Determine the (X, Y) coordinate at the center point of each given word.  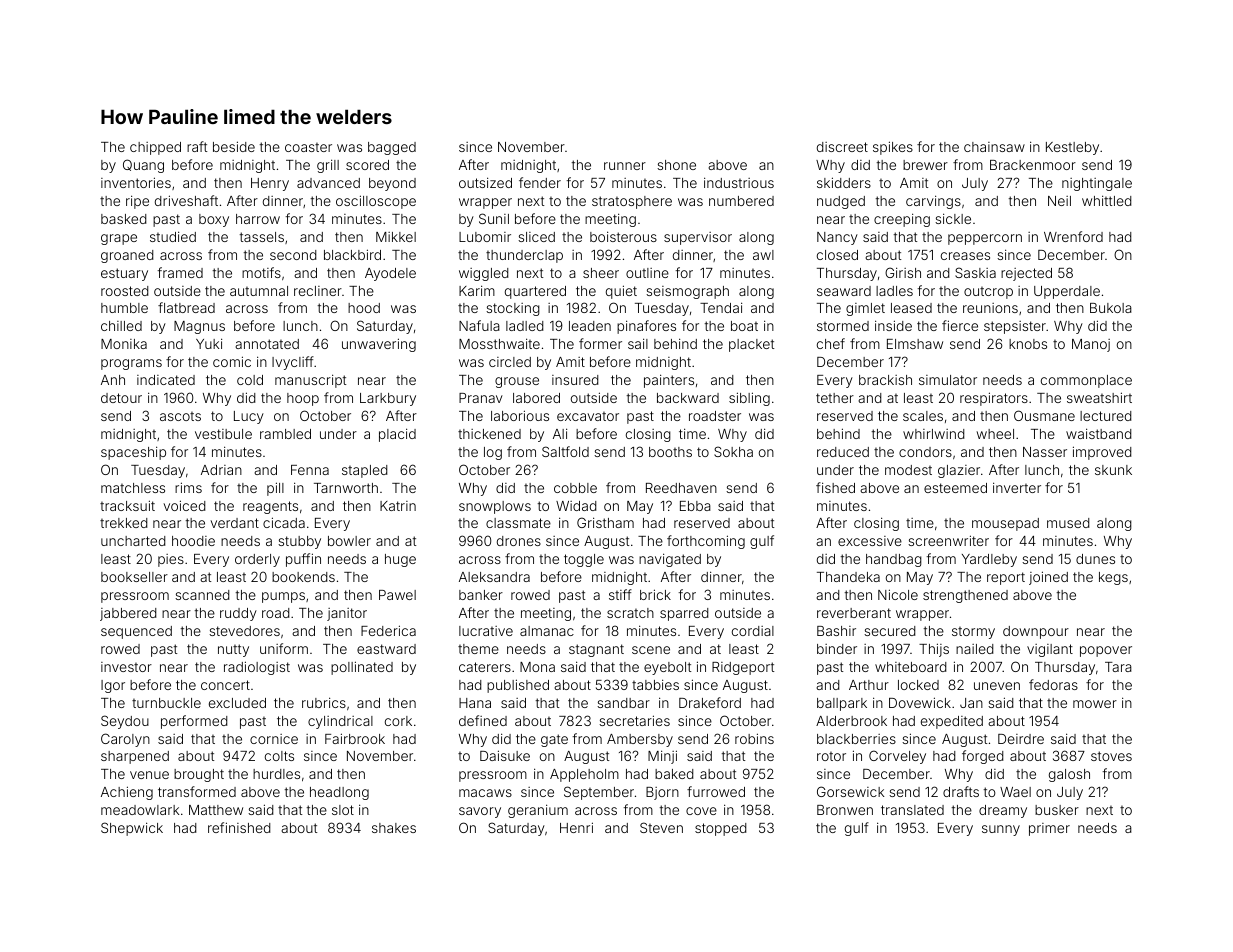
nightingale (1097, 184)
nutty (233, 650)
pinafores (646, 327)
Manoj (1091, 345)
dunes (1095, 559)
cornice (274, 739)
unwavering (379, 345)
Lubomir (485, 237)
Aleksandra (494, 577)
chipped (155, 148)
